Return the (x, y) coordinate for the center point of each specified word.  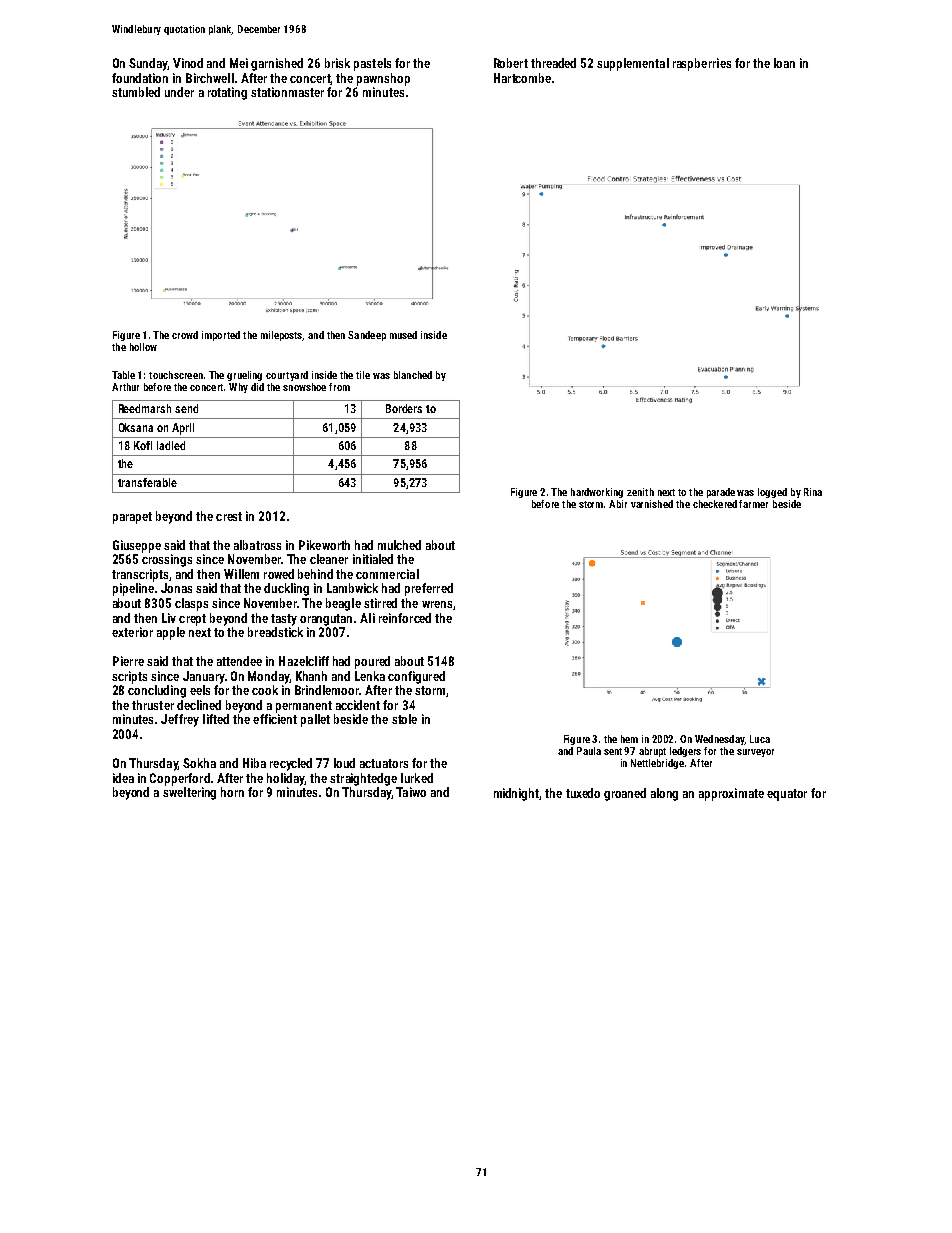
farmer (753, 504)
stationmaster (287, 92)
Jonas (176, 588)
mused (403, 335)
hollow (143, 347)
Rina (813, 492)
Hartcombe (522, 78)
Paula (589, 751)
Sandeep (367, 336)
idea (123, 778)
